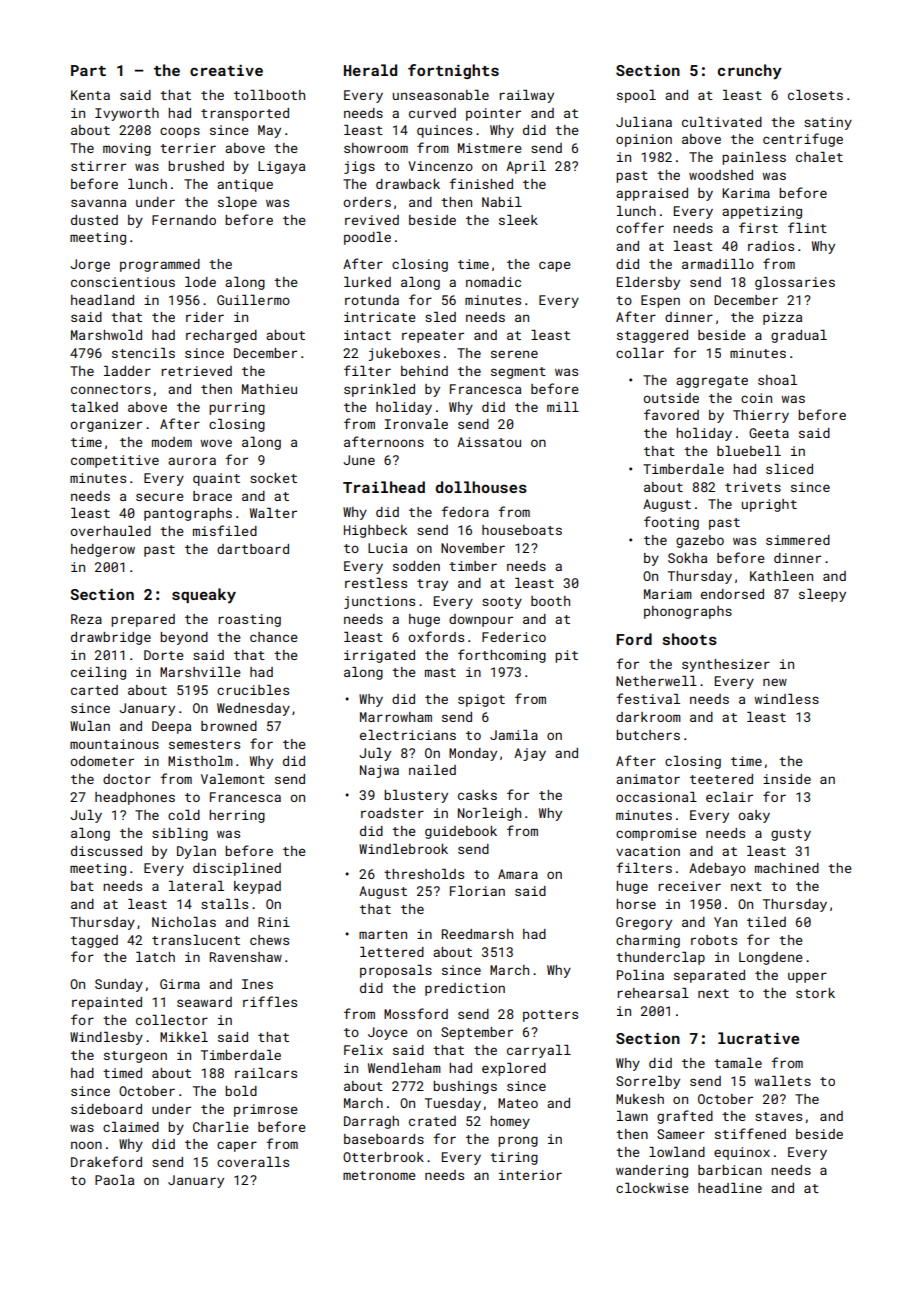 This image has width=924, height=1308. What do you see at coordinates (789, 469) in the image?
I see `sliced` at bounding box center [789, 469].
